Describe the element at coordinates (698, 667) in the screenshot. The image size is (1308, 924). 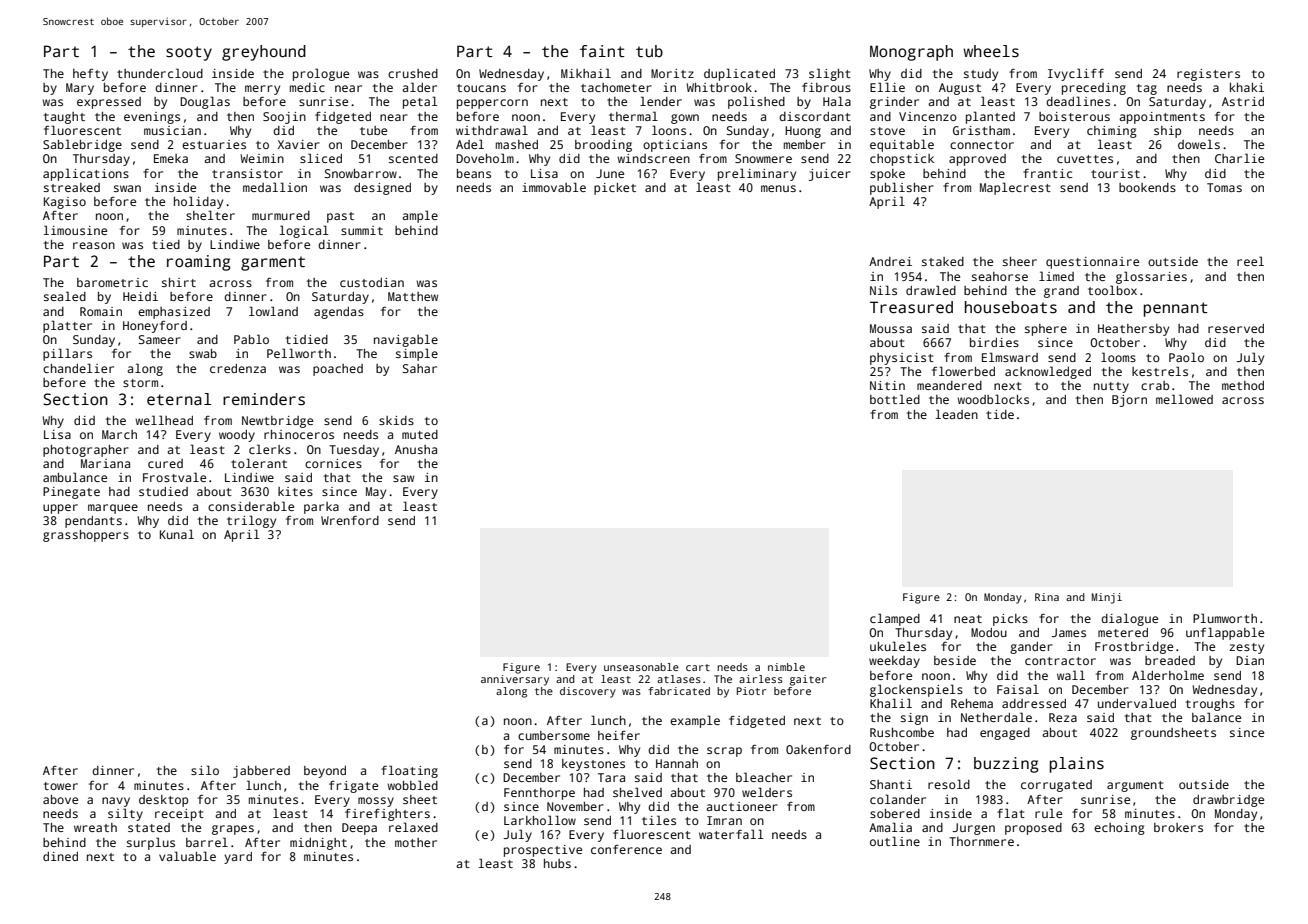
I see `cart` at that location.
